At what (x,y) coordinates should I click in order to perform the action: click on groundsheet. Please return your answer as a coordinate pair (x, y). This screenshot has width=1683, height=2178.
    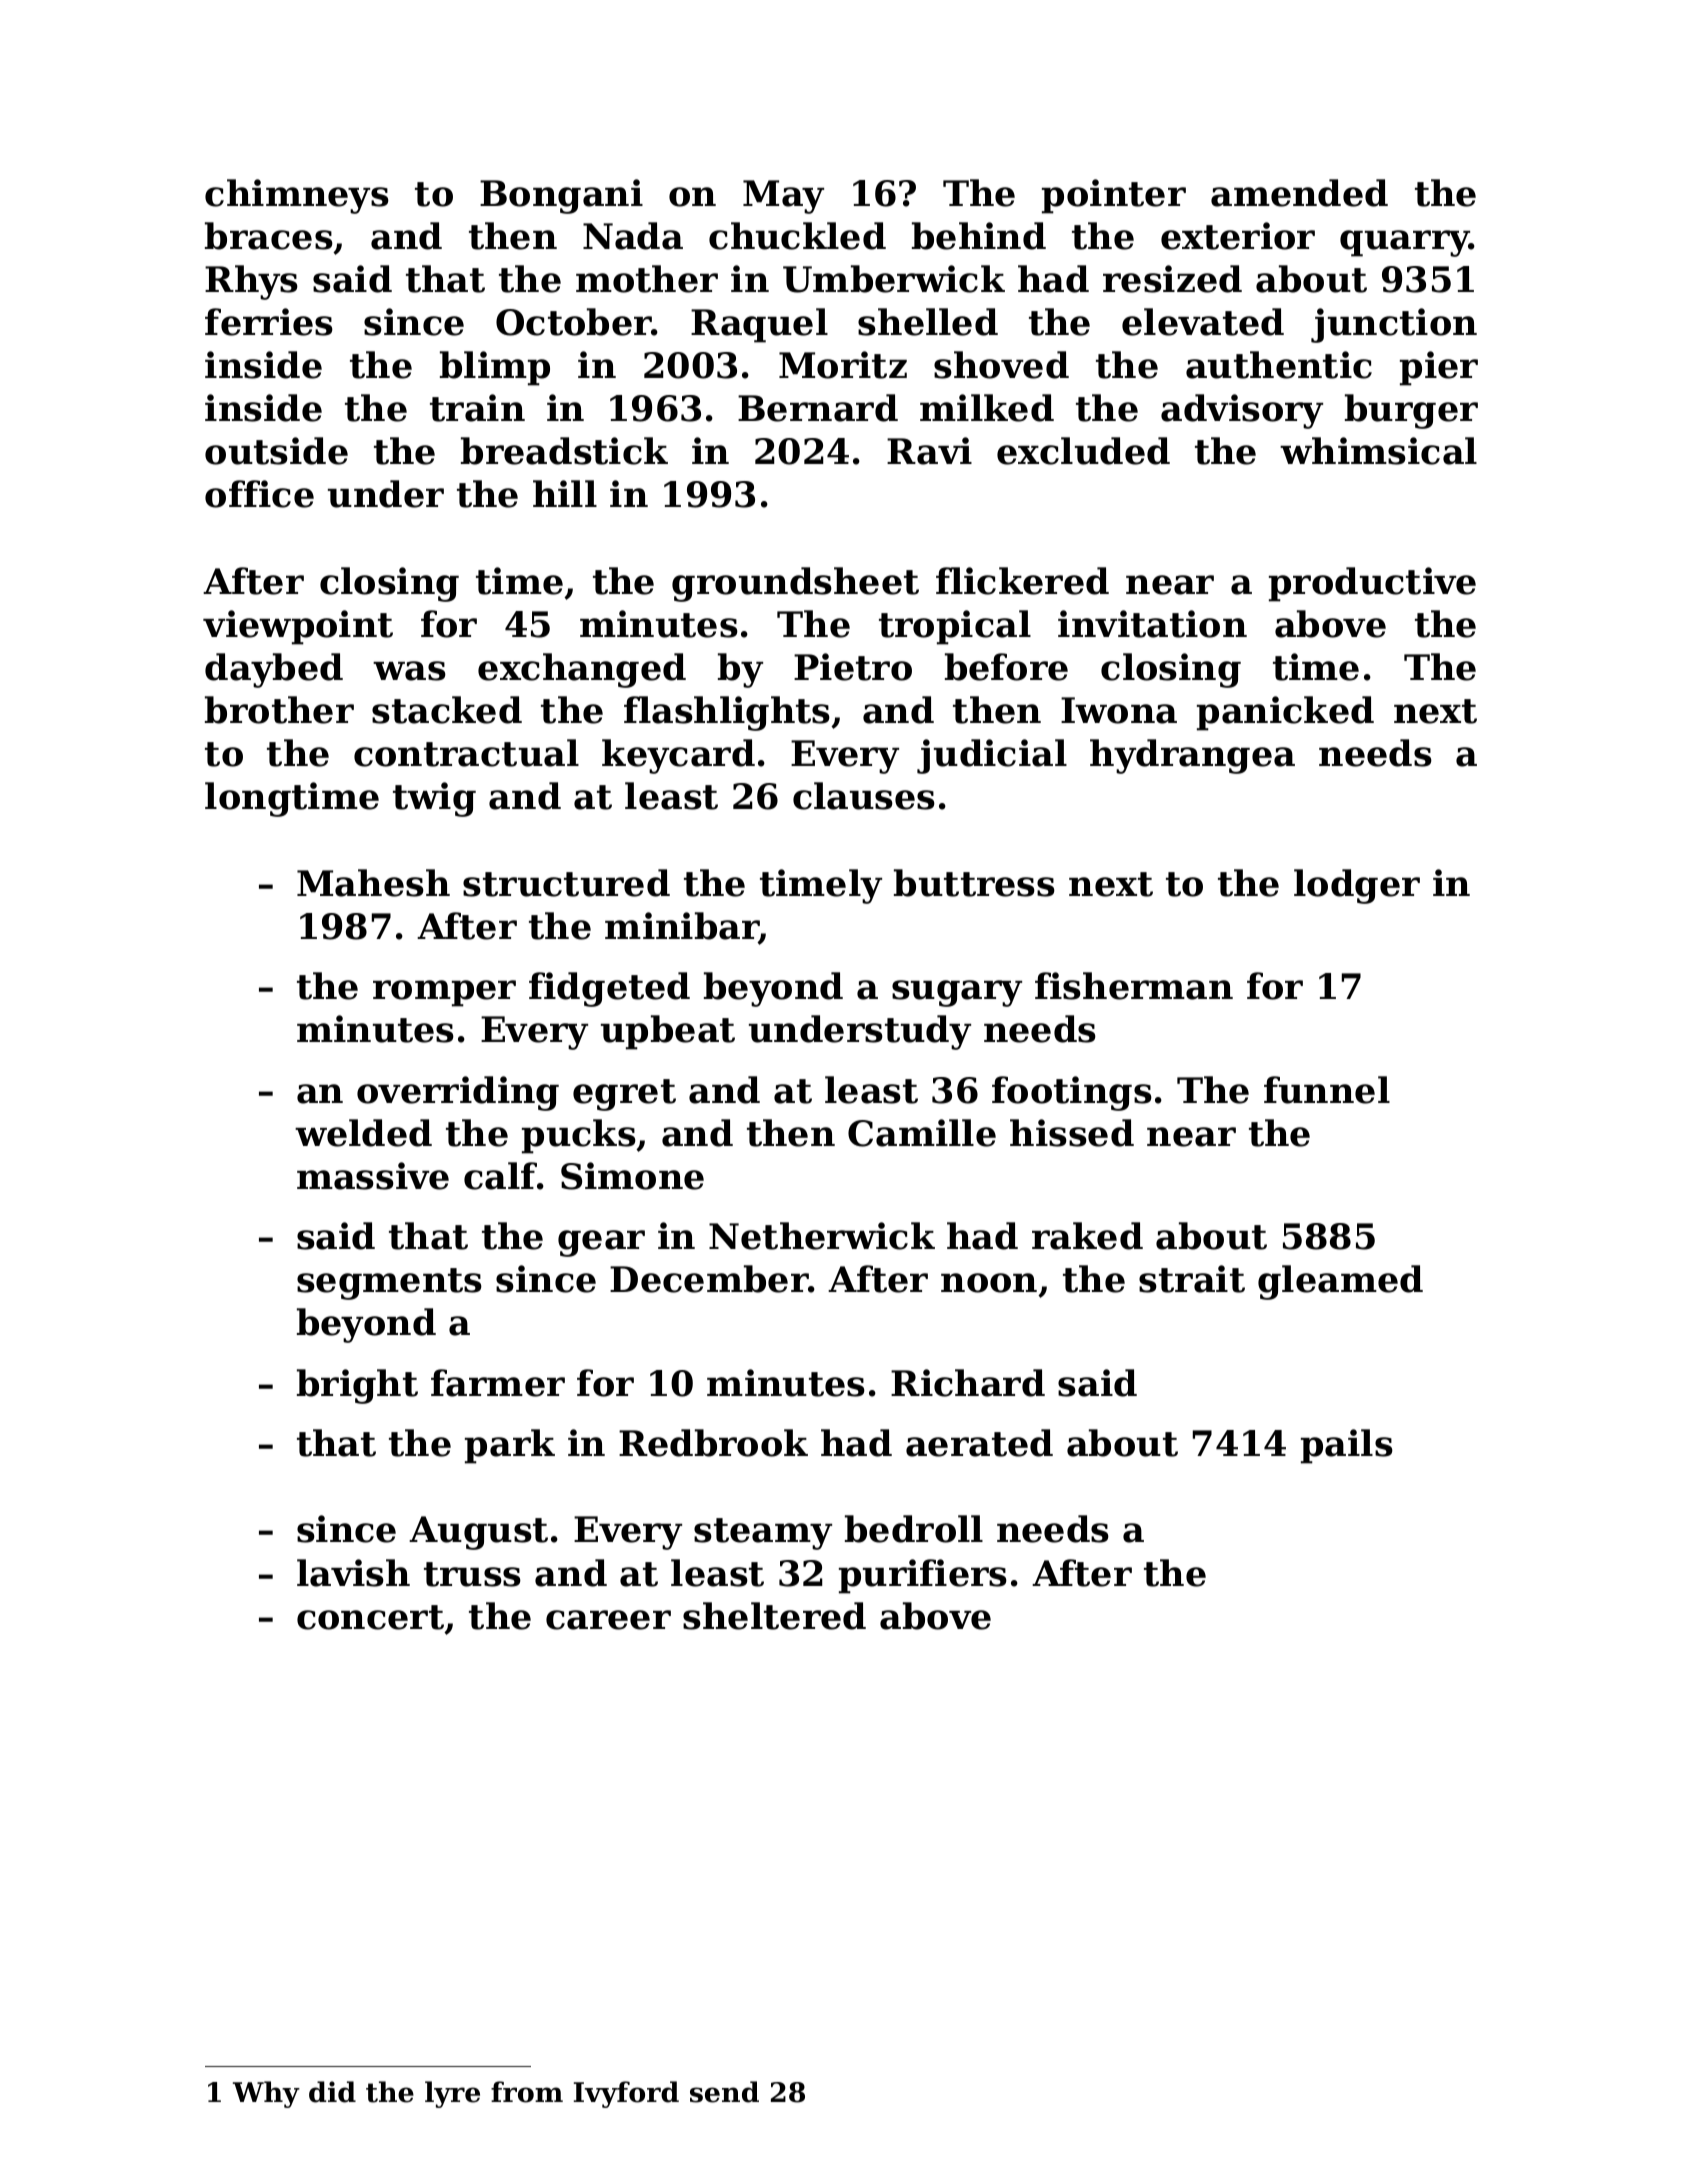
    Looking at the image, I should click on (795, 584).
